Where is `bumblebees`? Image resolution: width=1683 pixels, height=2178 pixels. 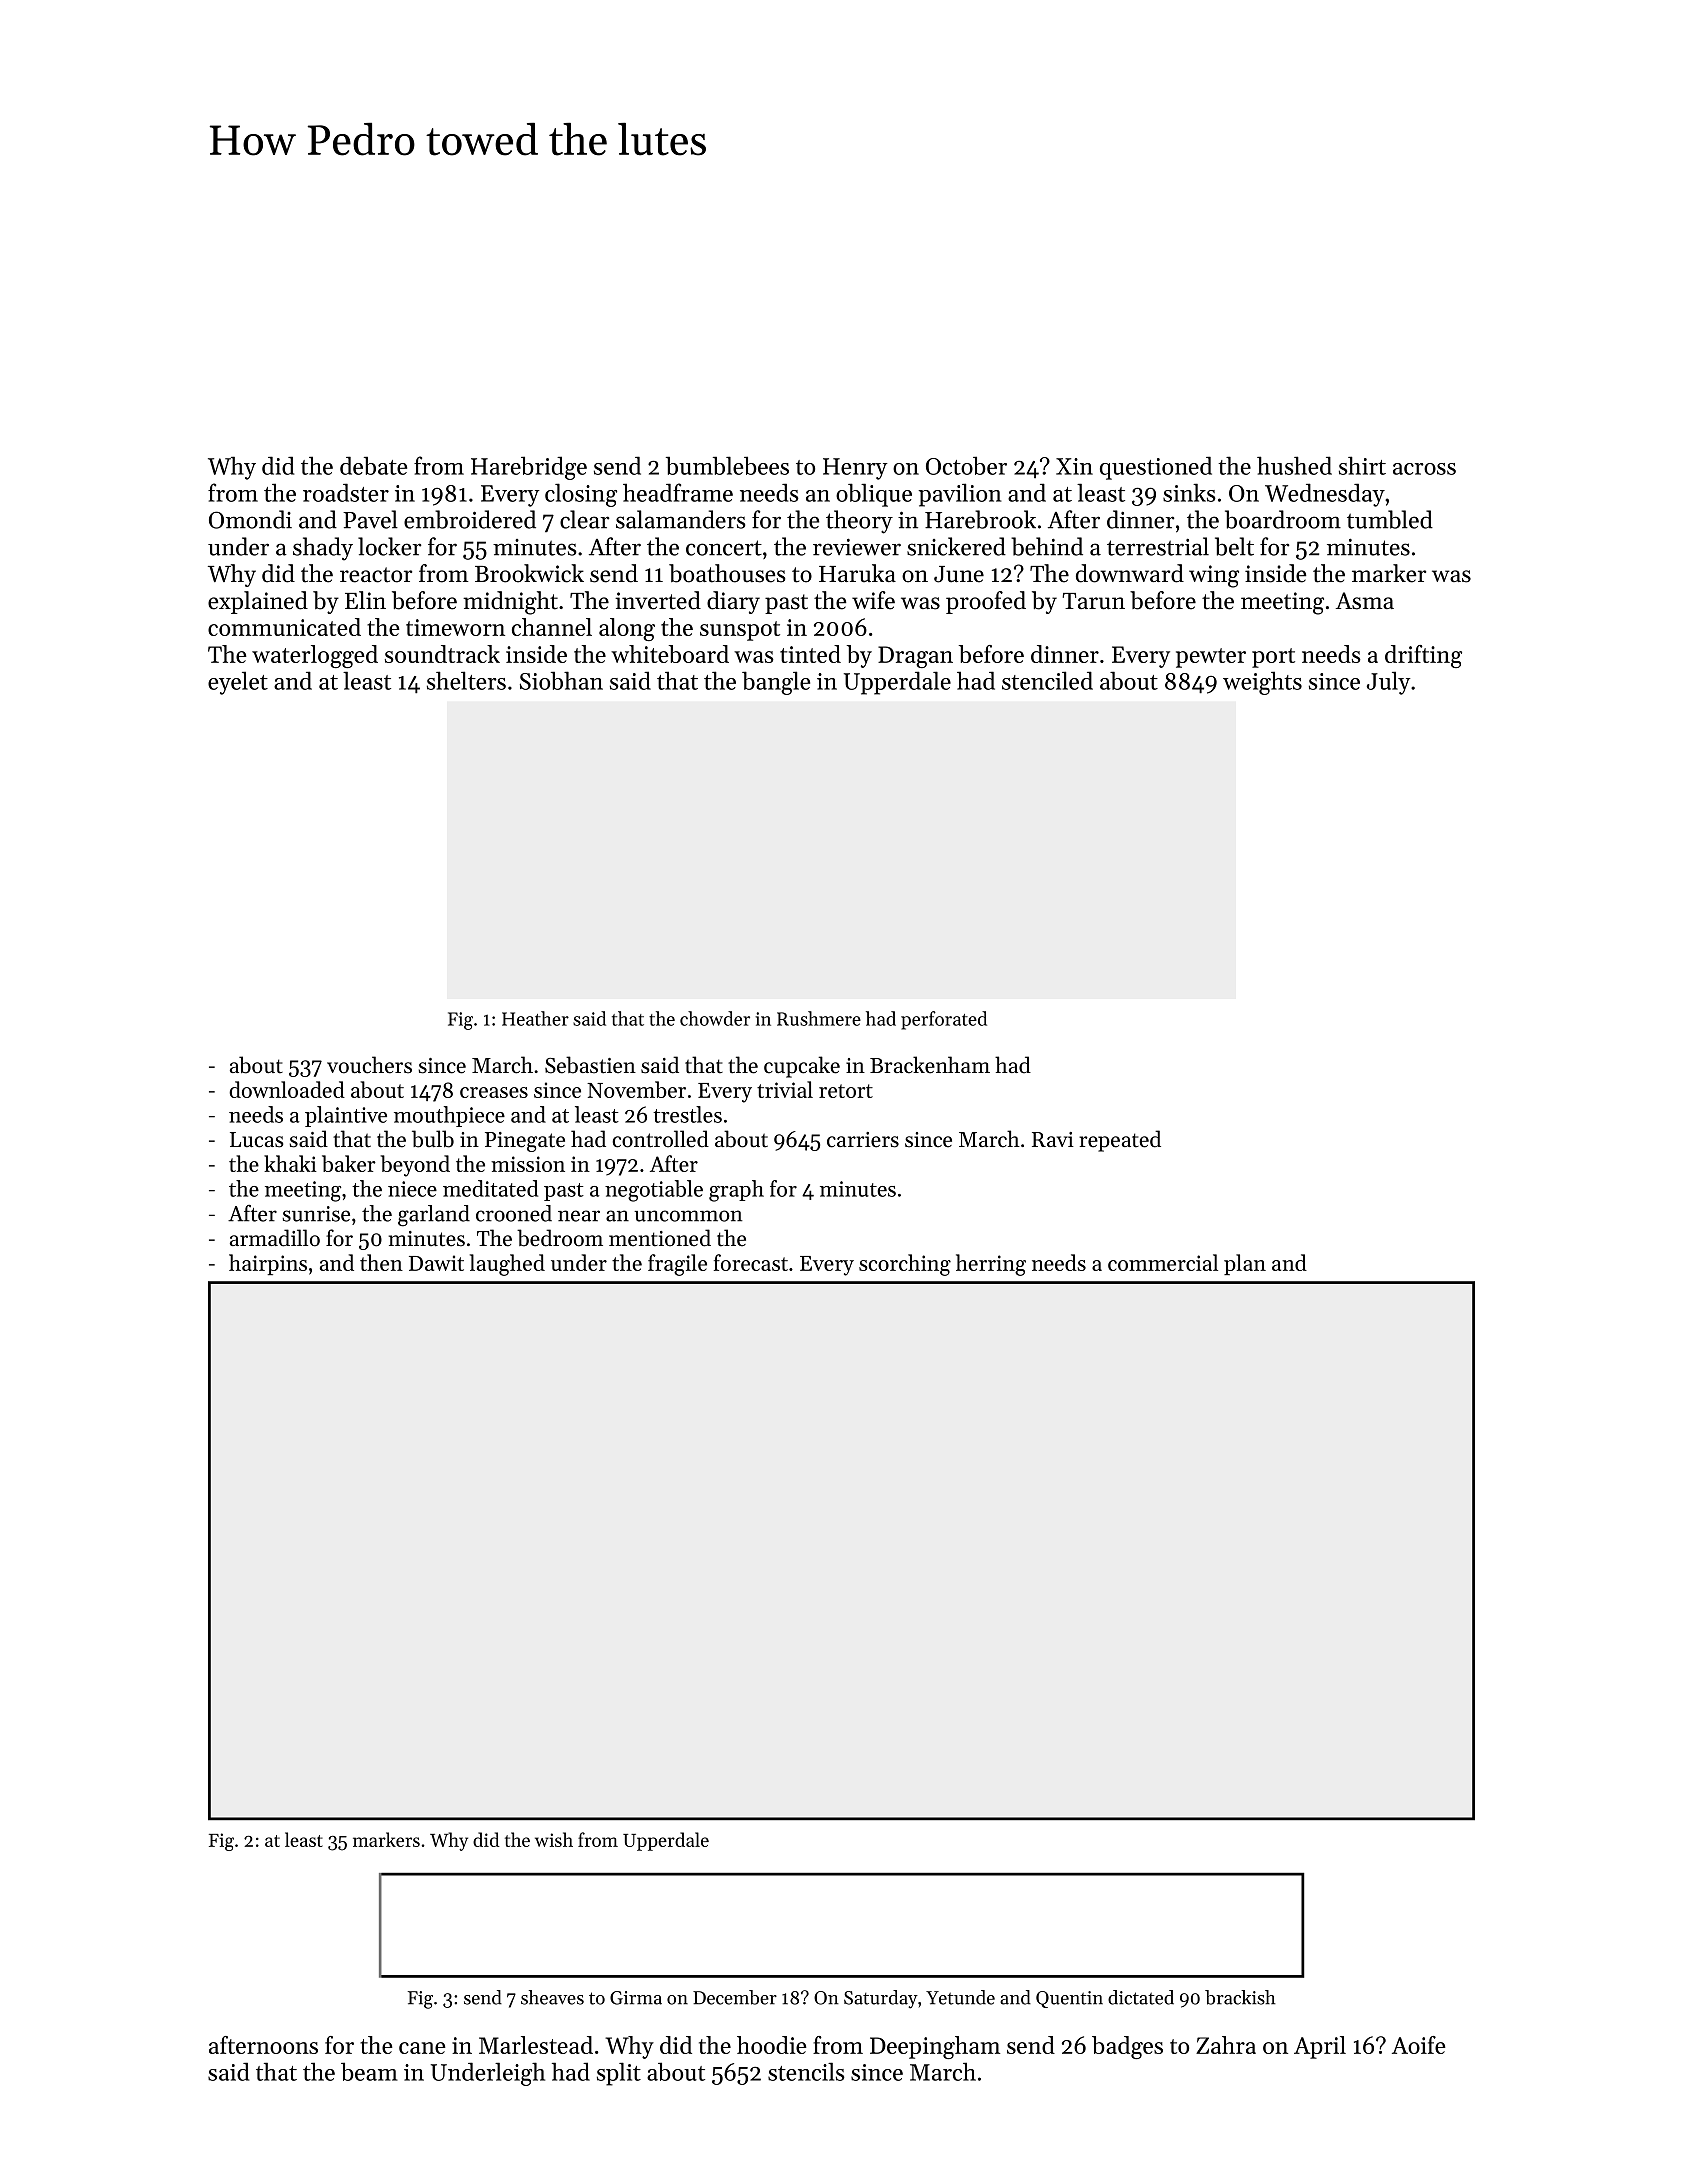
bumblebees is located at coordinates (727, 465).
